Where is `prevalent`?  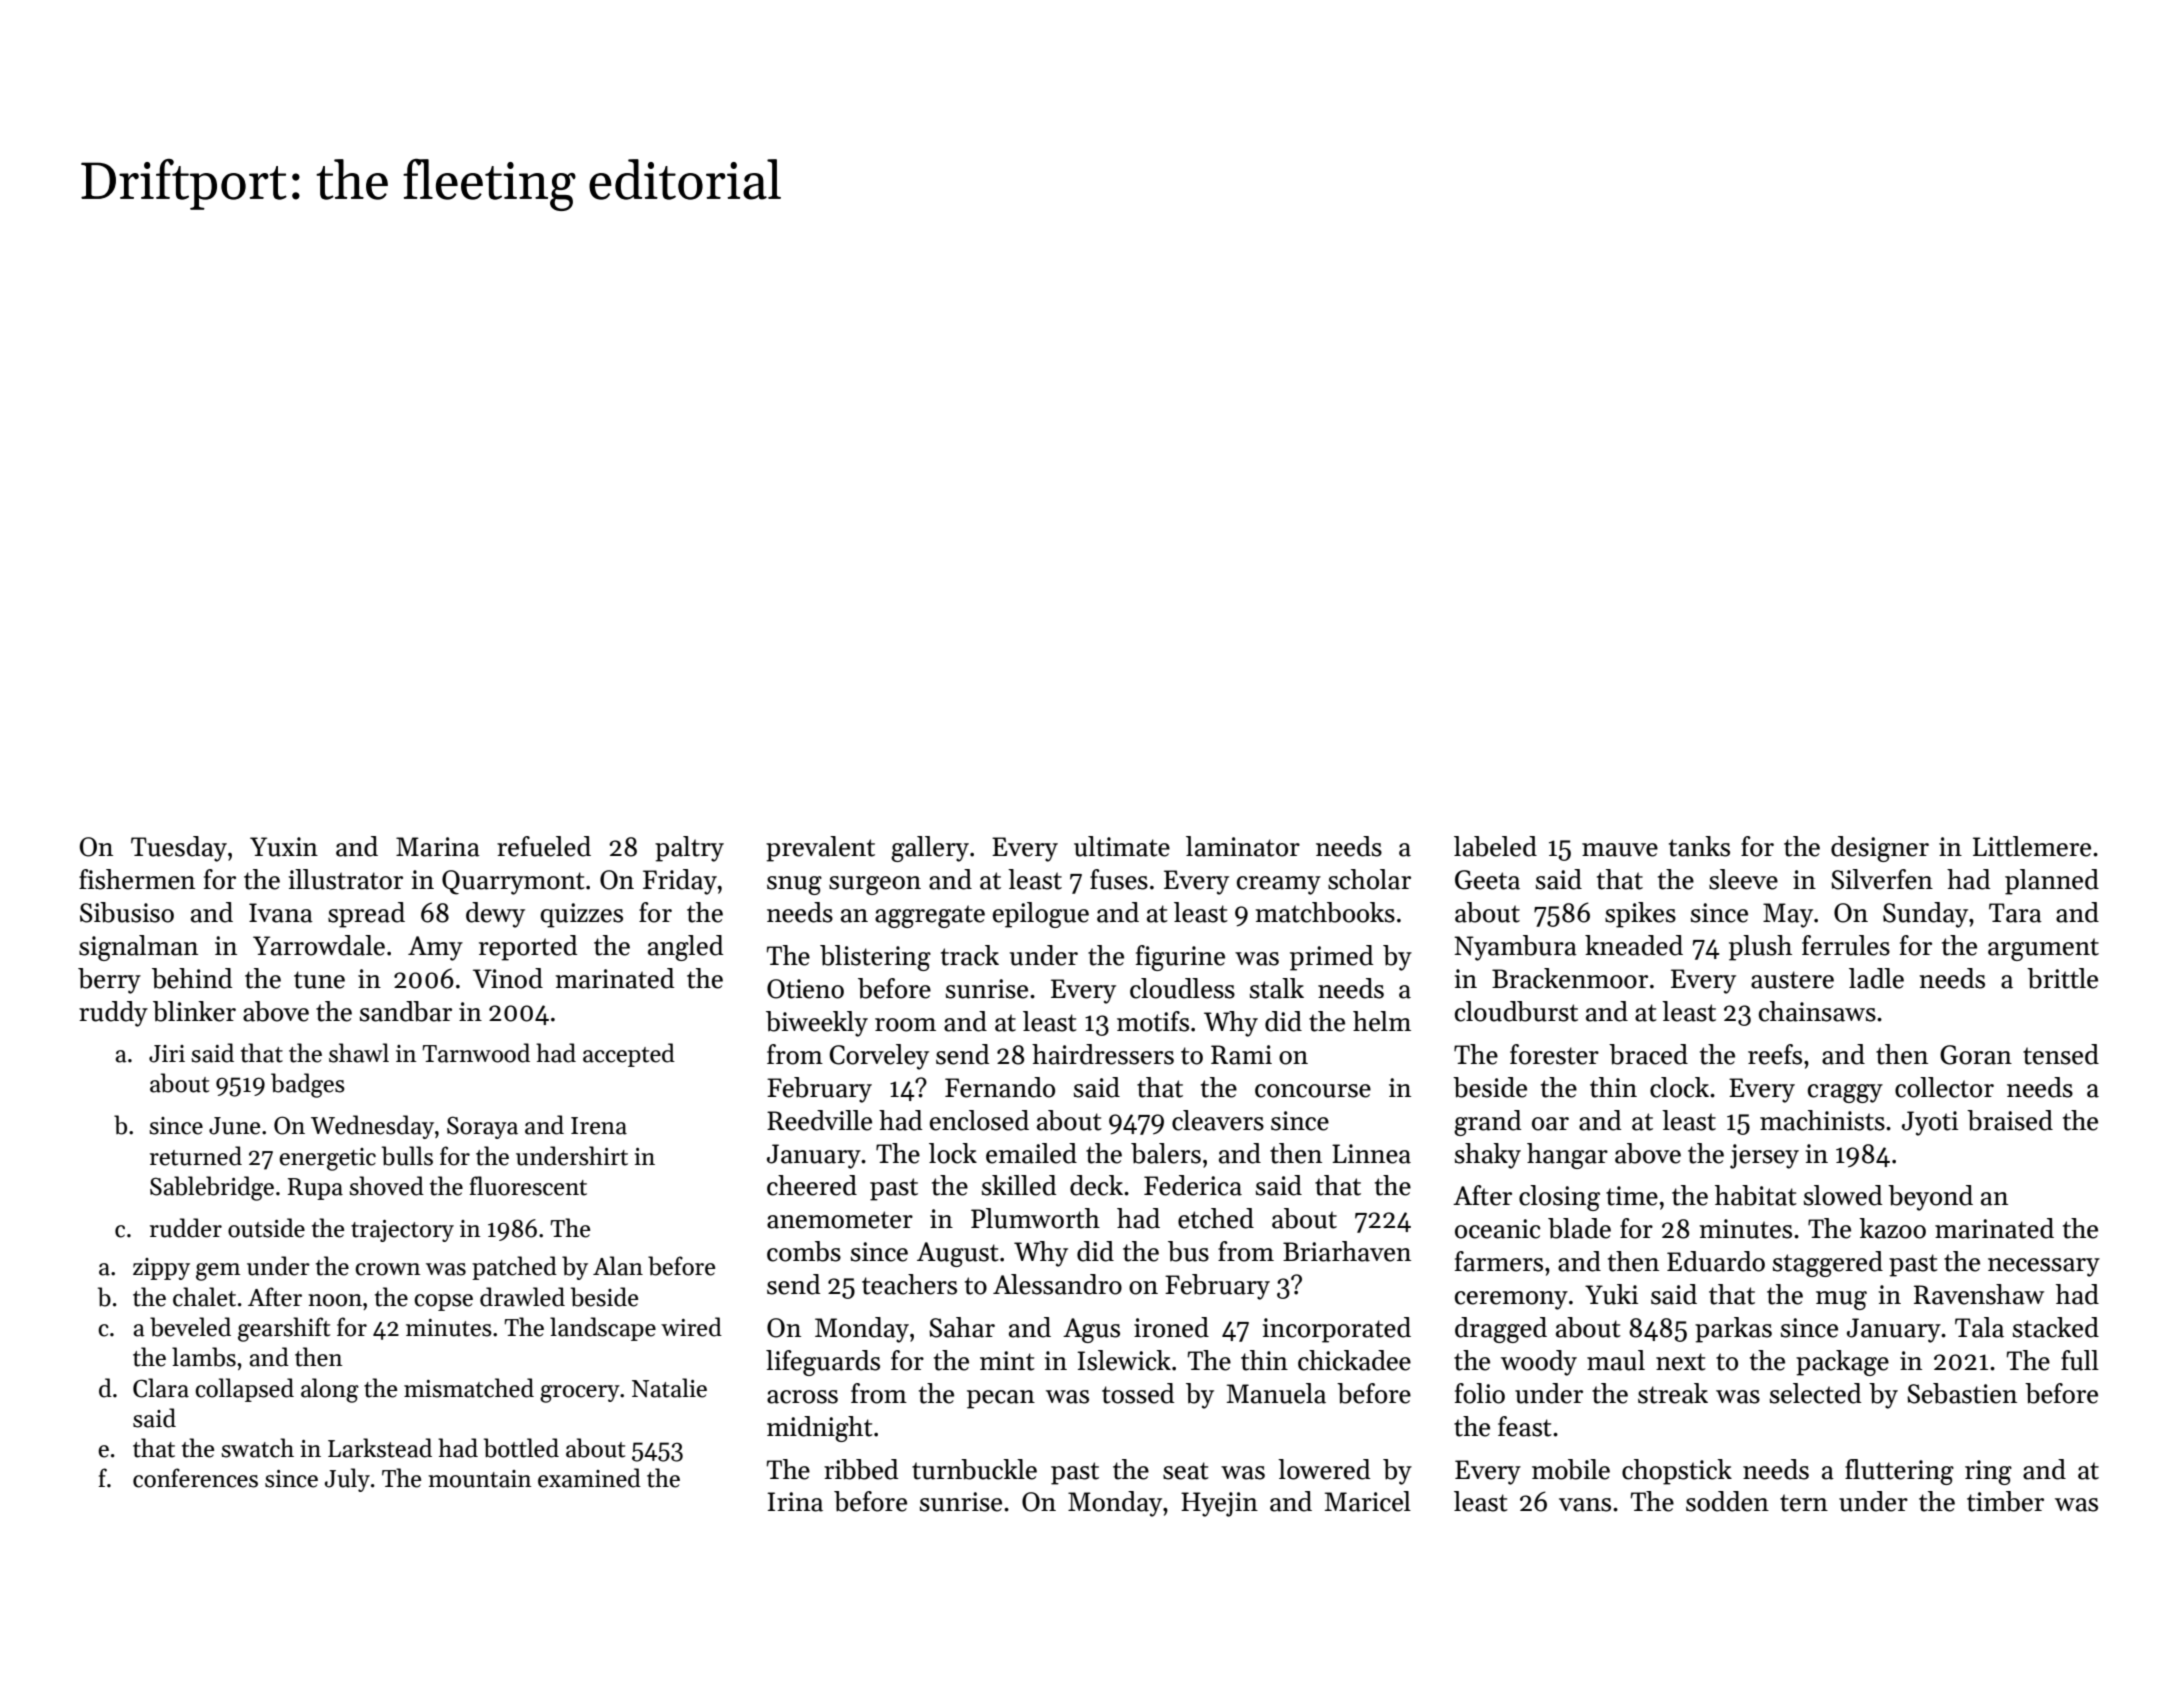
prevalent is located at coordinates (820, 849).
